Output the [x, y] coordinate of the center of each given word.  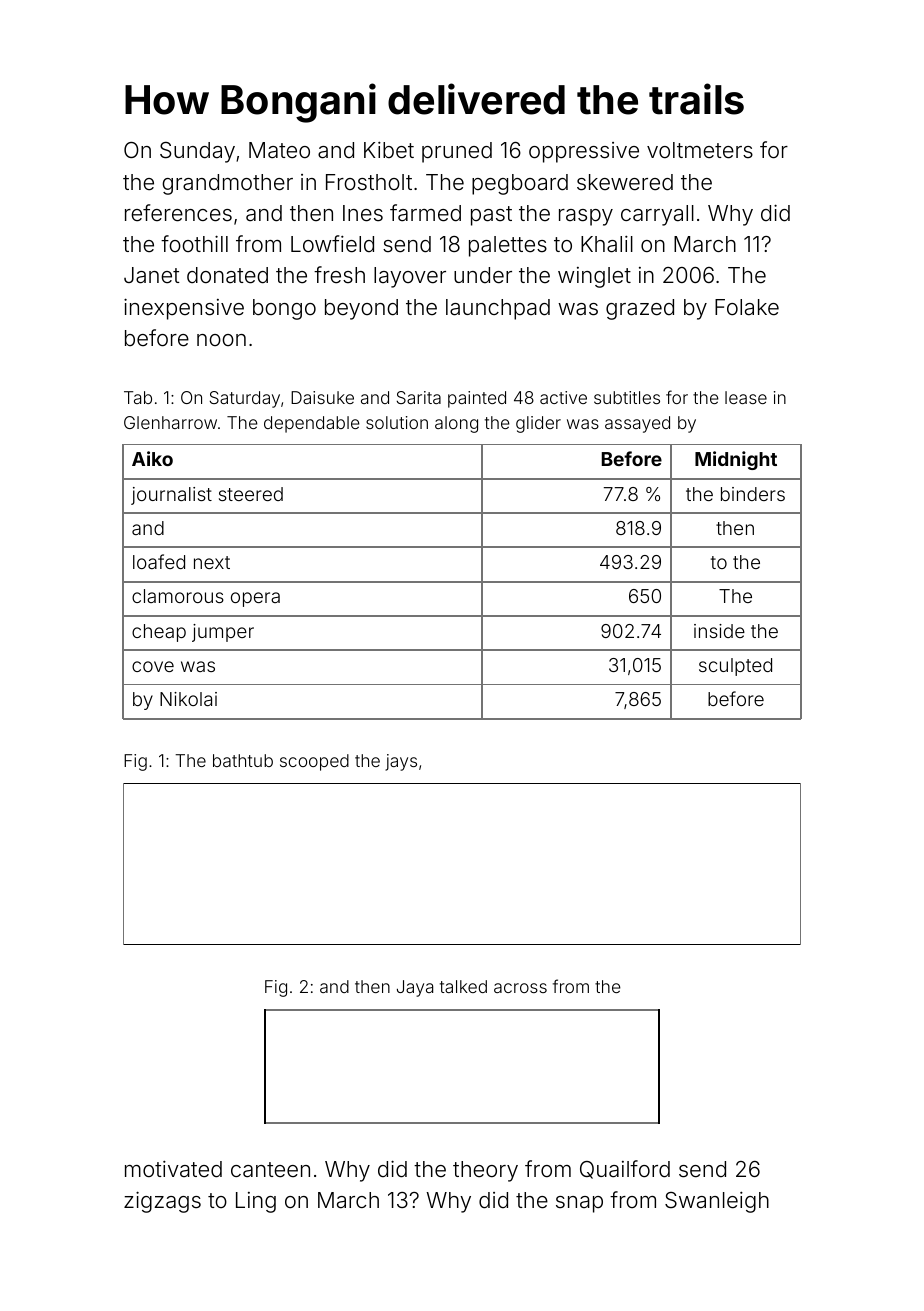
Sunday [197, 152]
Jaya [415, 988]
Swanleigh [717, 1202]
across [520, 988]
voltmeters [700, 150]
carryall [657, 215]
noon [221, 340]
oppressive [584, 152]
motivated [173, 1169]
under [483, 275]
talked [463, 986]
